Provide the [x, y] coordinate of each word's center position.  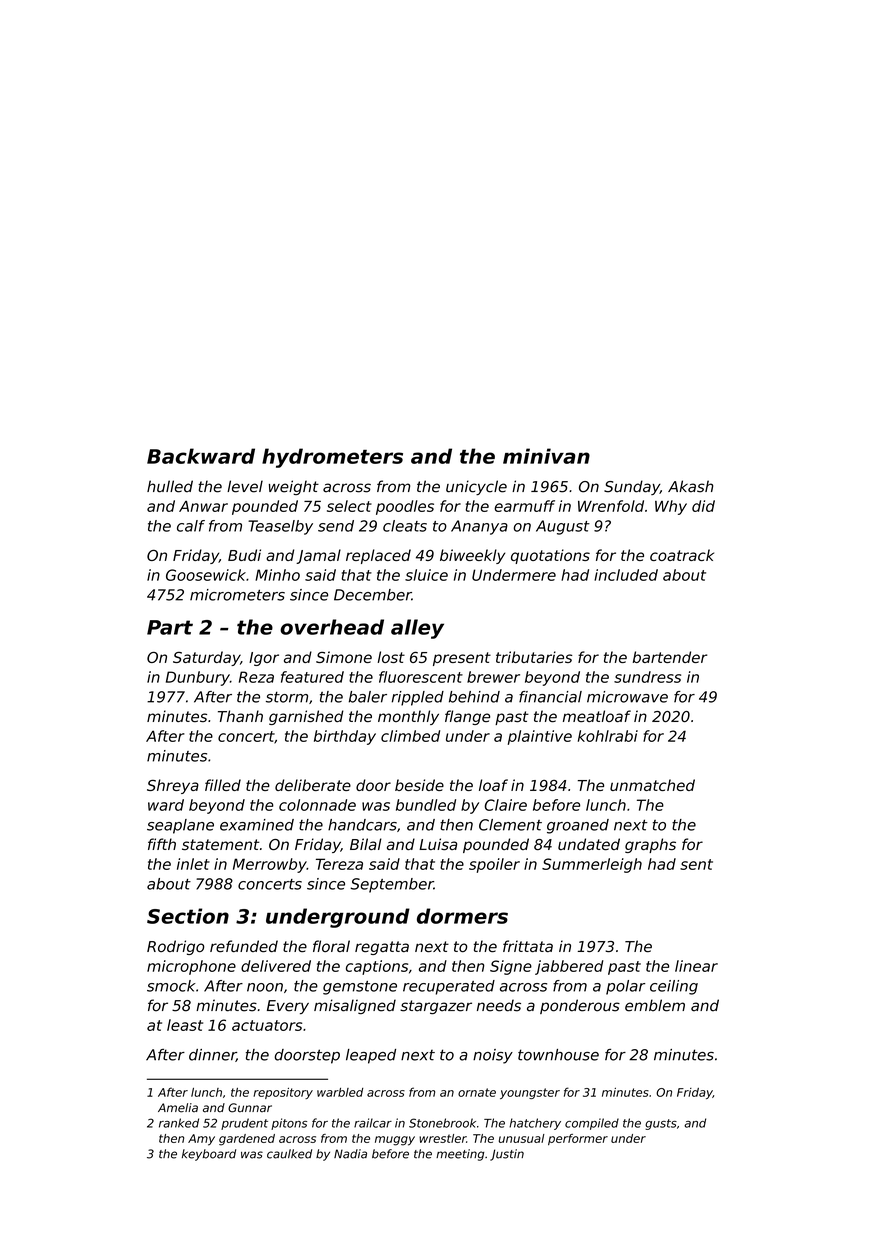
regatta [382, 948]
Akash [690, 486]
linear [696, 966]
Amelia [178, 1108]
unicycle [476, 487]
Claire [506, 805]
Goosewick [206, 575]
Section [188, 916]
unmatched [652, 785]
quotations [550, 556]
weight [294, 487]
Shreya [173, 786]
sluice [426, 575]
